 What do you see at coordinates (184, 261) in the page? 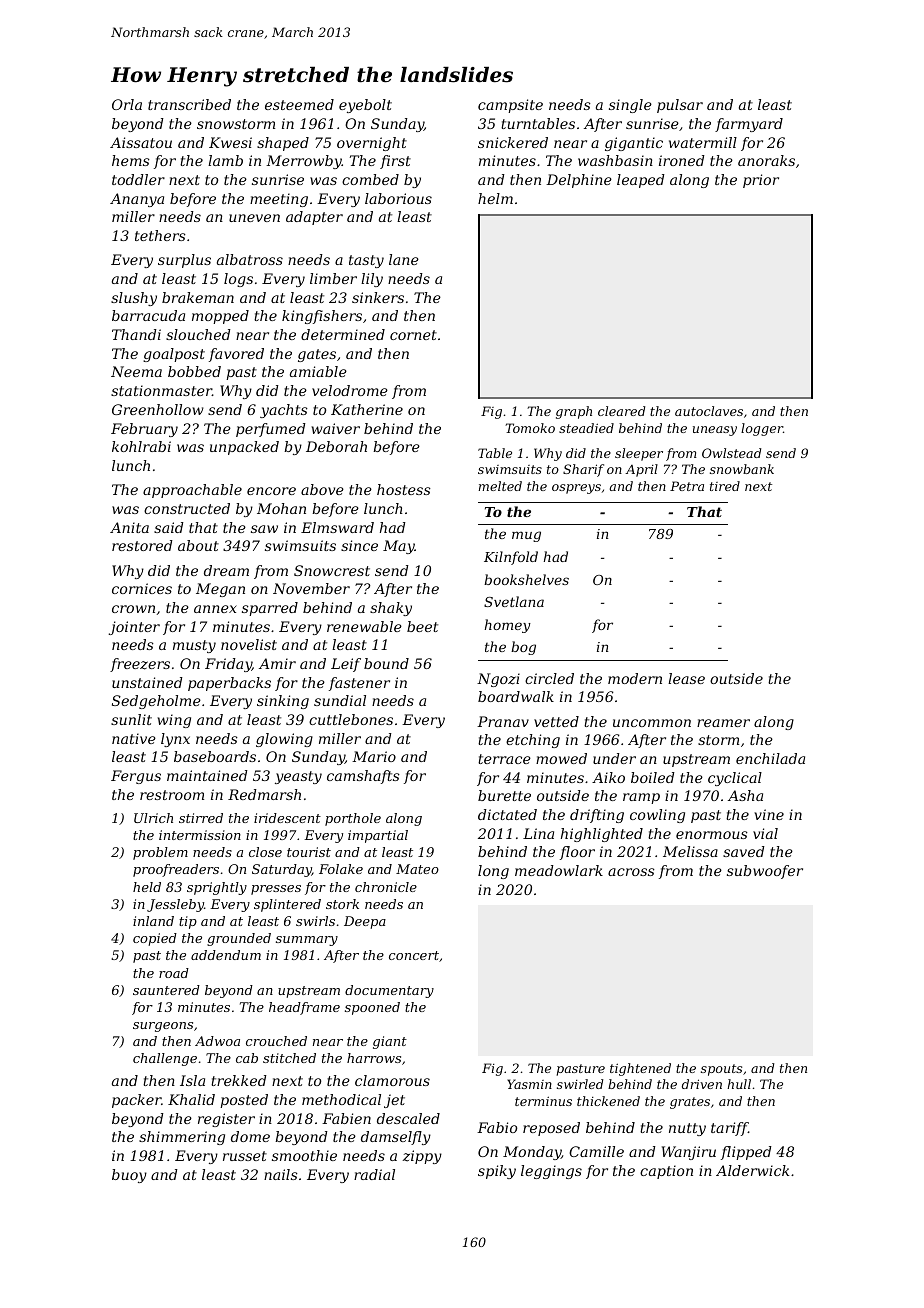
I see `surplus` at bounding box center [184, 261].
